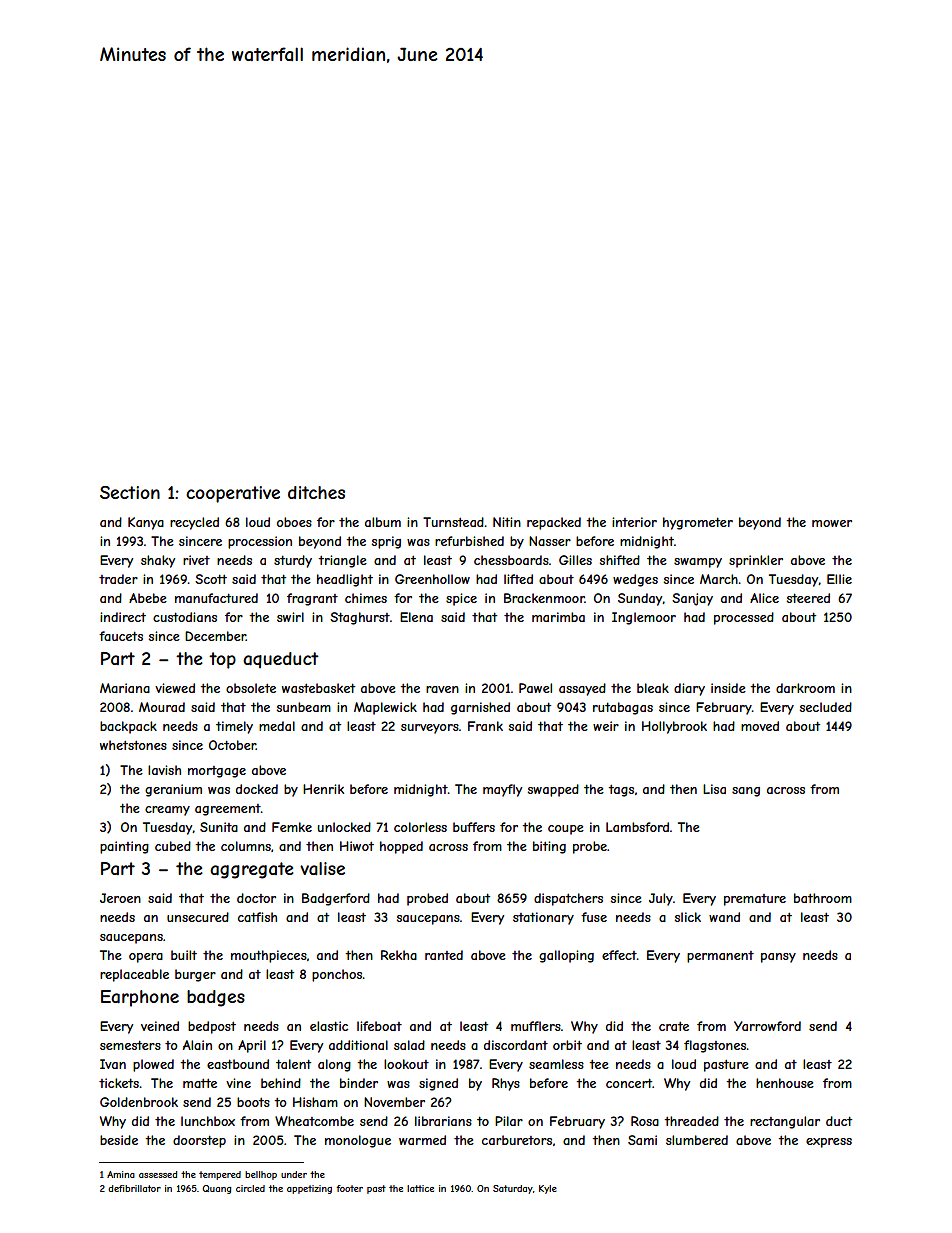  What do you see at coordinates (760, 726) in the page?
I see `moved` at bounding box center [760, 726].
